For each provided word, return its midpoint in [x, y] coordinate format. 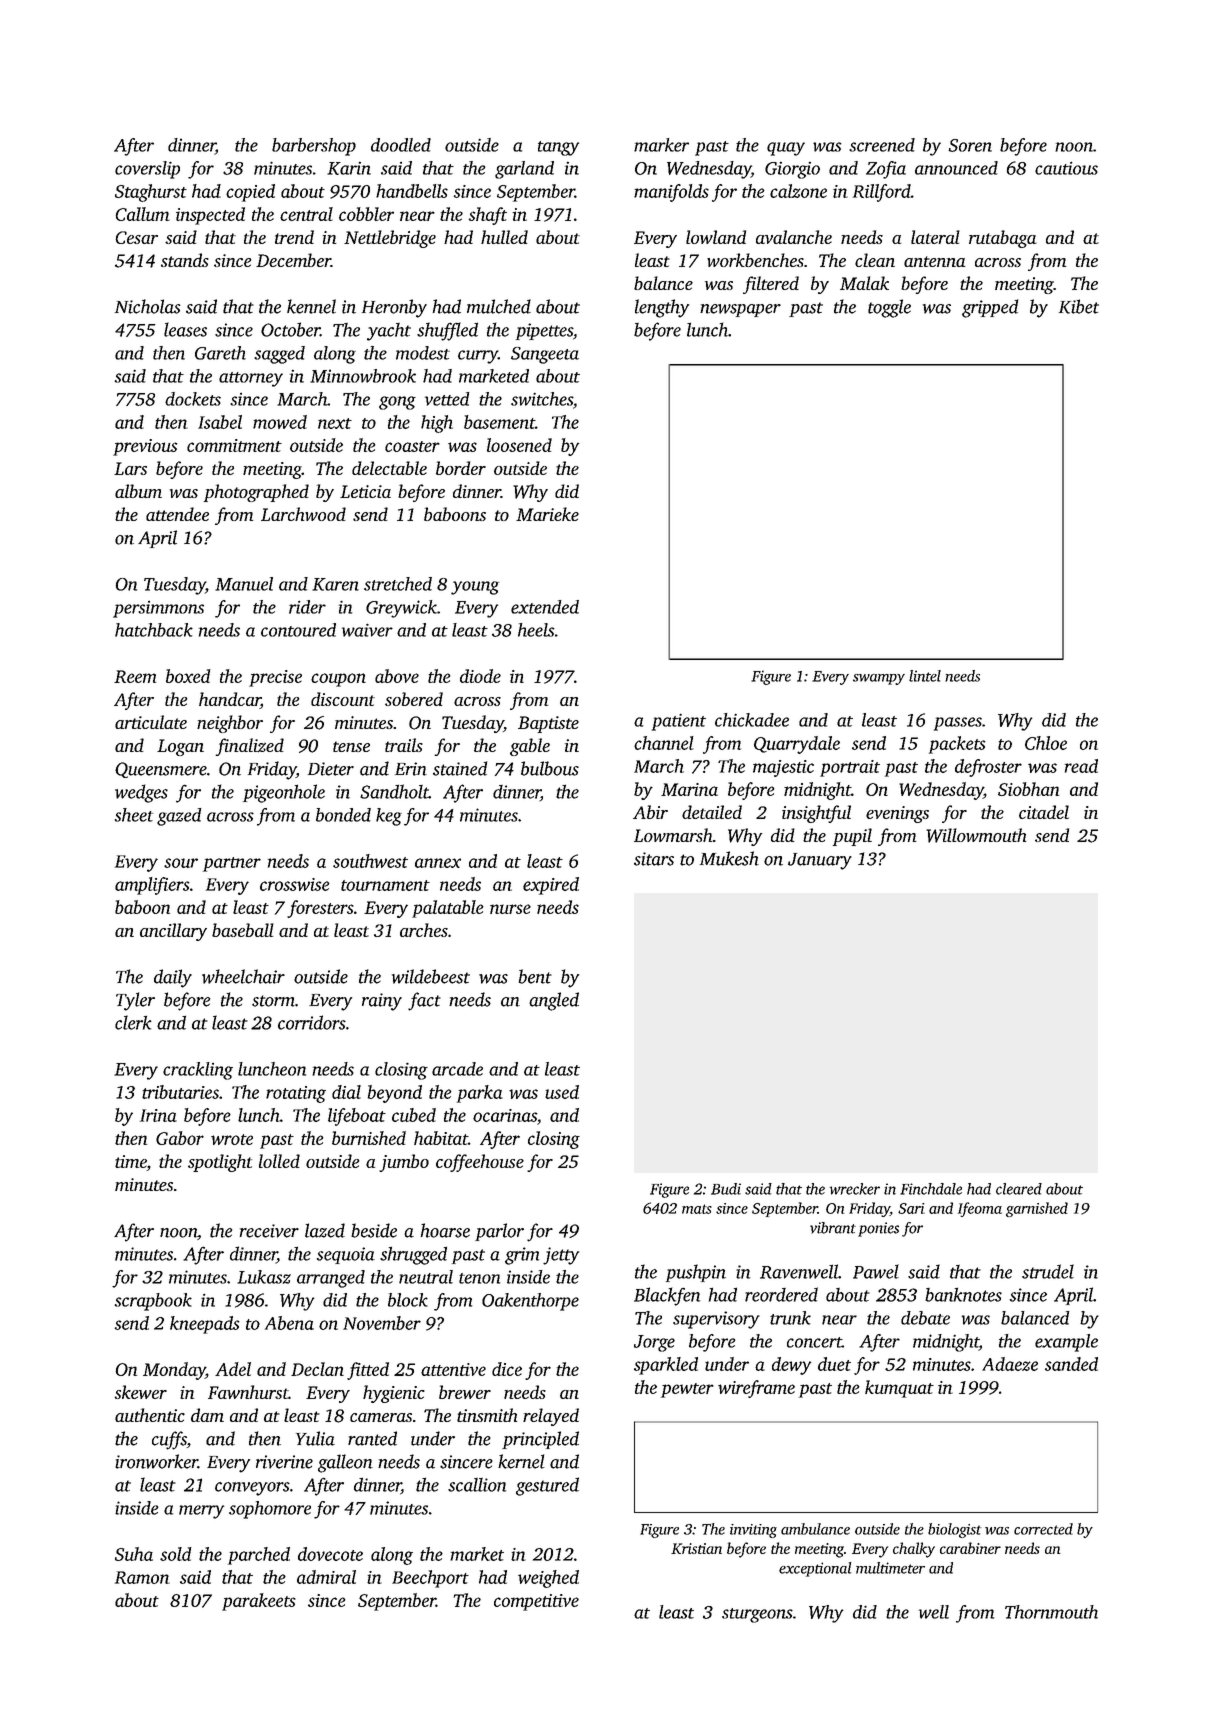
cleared [1019, 1189]
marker [661, 145]
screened [882, 145]
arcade [457, 1069]
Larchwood [303, 514]
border [461, 468]
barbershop [314, 147]
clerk [133, 1022]
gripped [990, 308]
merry [201, 1512]
